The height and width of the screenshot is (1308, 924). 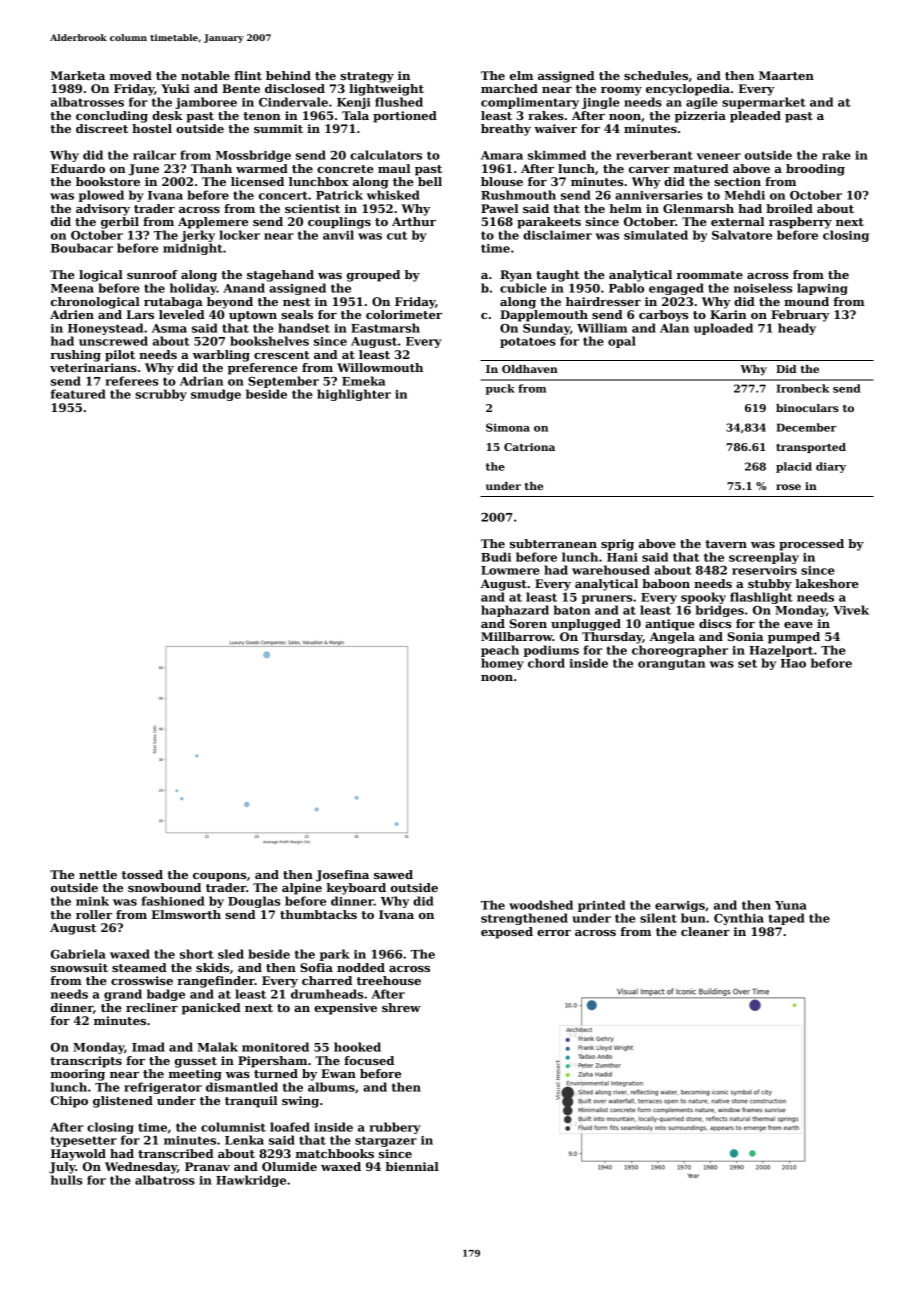 I want to click on uploaded, so click(x=723, y=329).
